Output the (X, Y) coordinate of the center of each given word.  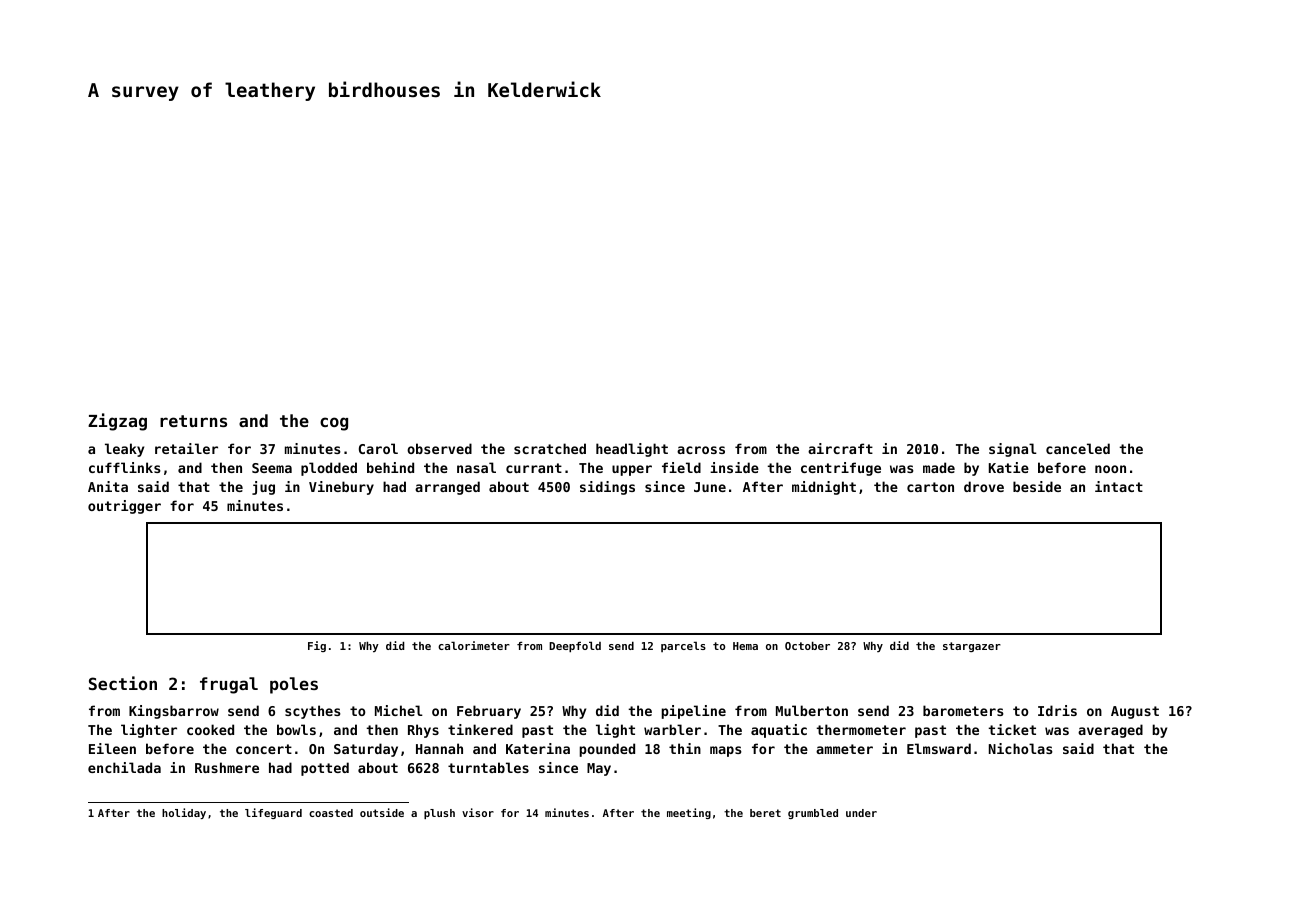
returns (193, 421)
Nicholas (1021, 748)
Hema (745, 646)
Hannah (439, 748)
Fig (317, 646)
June (710, 487)
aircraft (840, 448)
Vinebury (341, 488)
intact (1119, 486)
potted (325, 769)
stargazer (972, 647)
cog (334, 424)
